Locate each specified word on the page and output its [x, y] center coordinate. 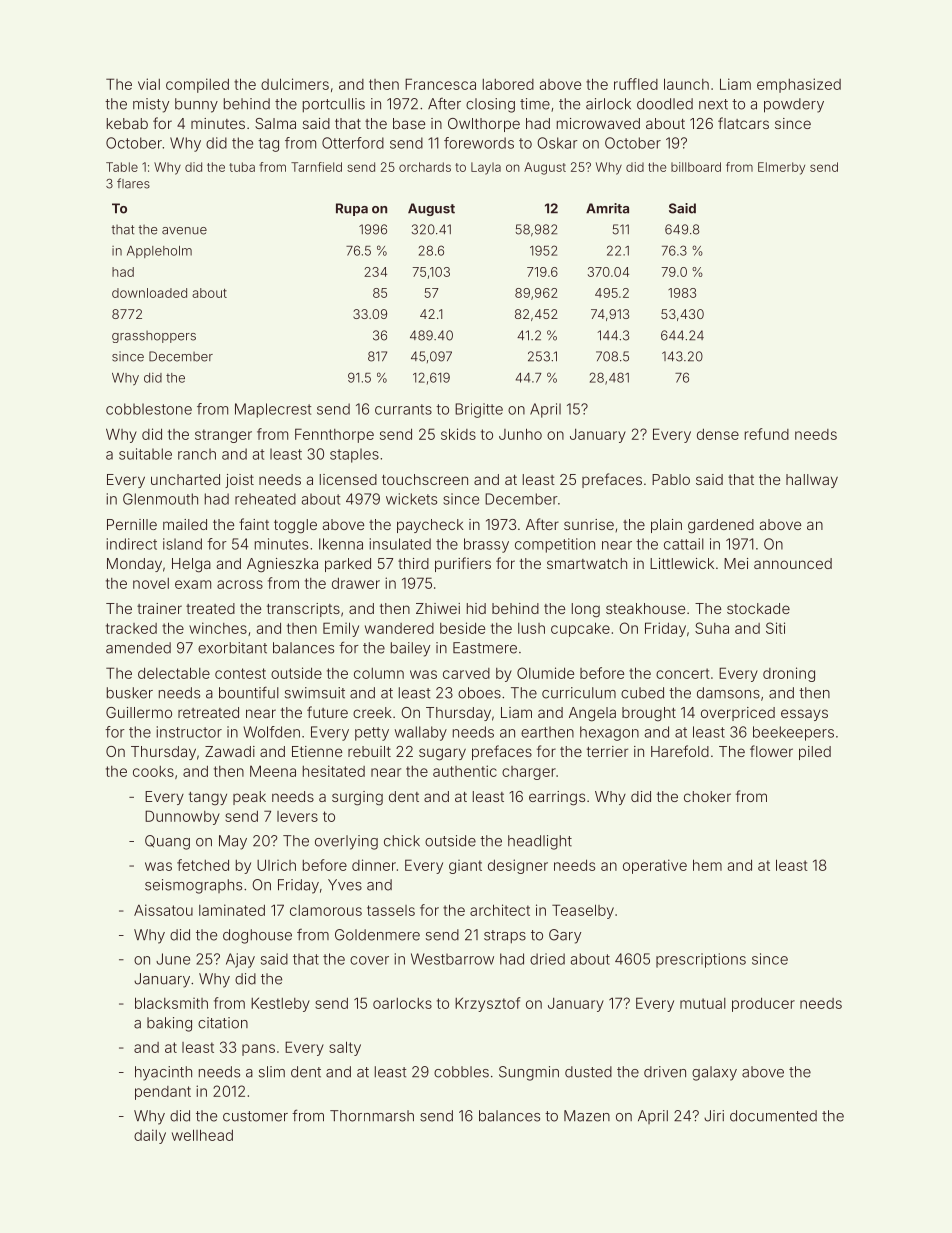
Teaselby [583, 911]
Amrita [607, 208]
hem [707, 865]
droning [789, 674]
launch [686, 84]
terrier [607, 751]
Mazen [587, 1116]
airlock [608, 104]
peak [249, 798]
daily [150, 1136]
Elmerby [781, 168]
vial [149, 84]
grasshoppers [154, 337]
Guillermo [139, 712]
